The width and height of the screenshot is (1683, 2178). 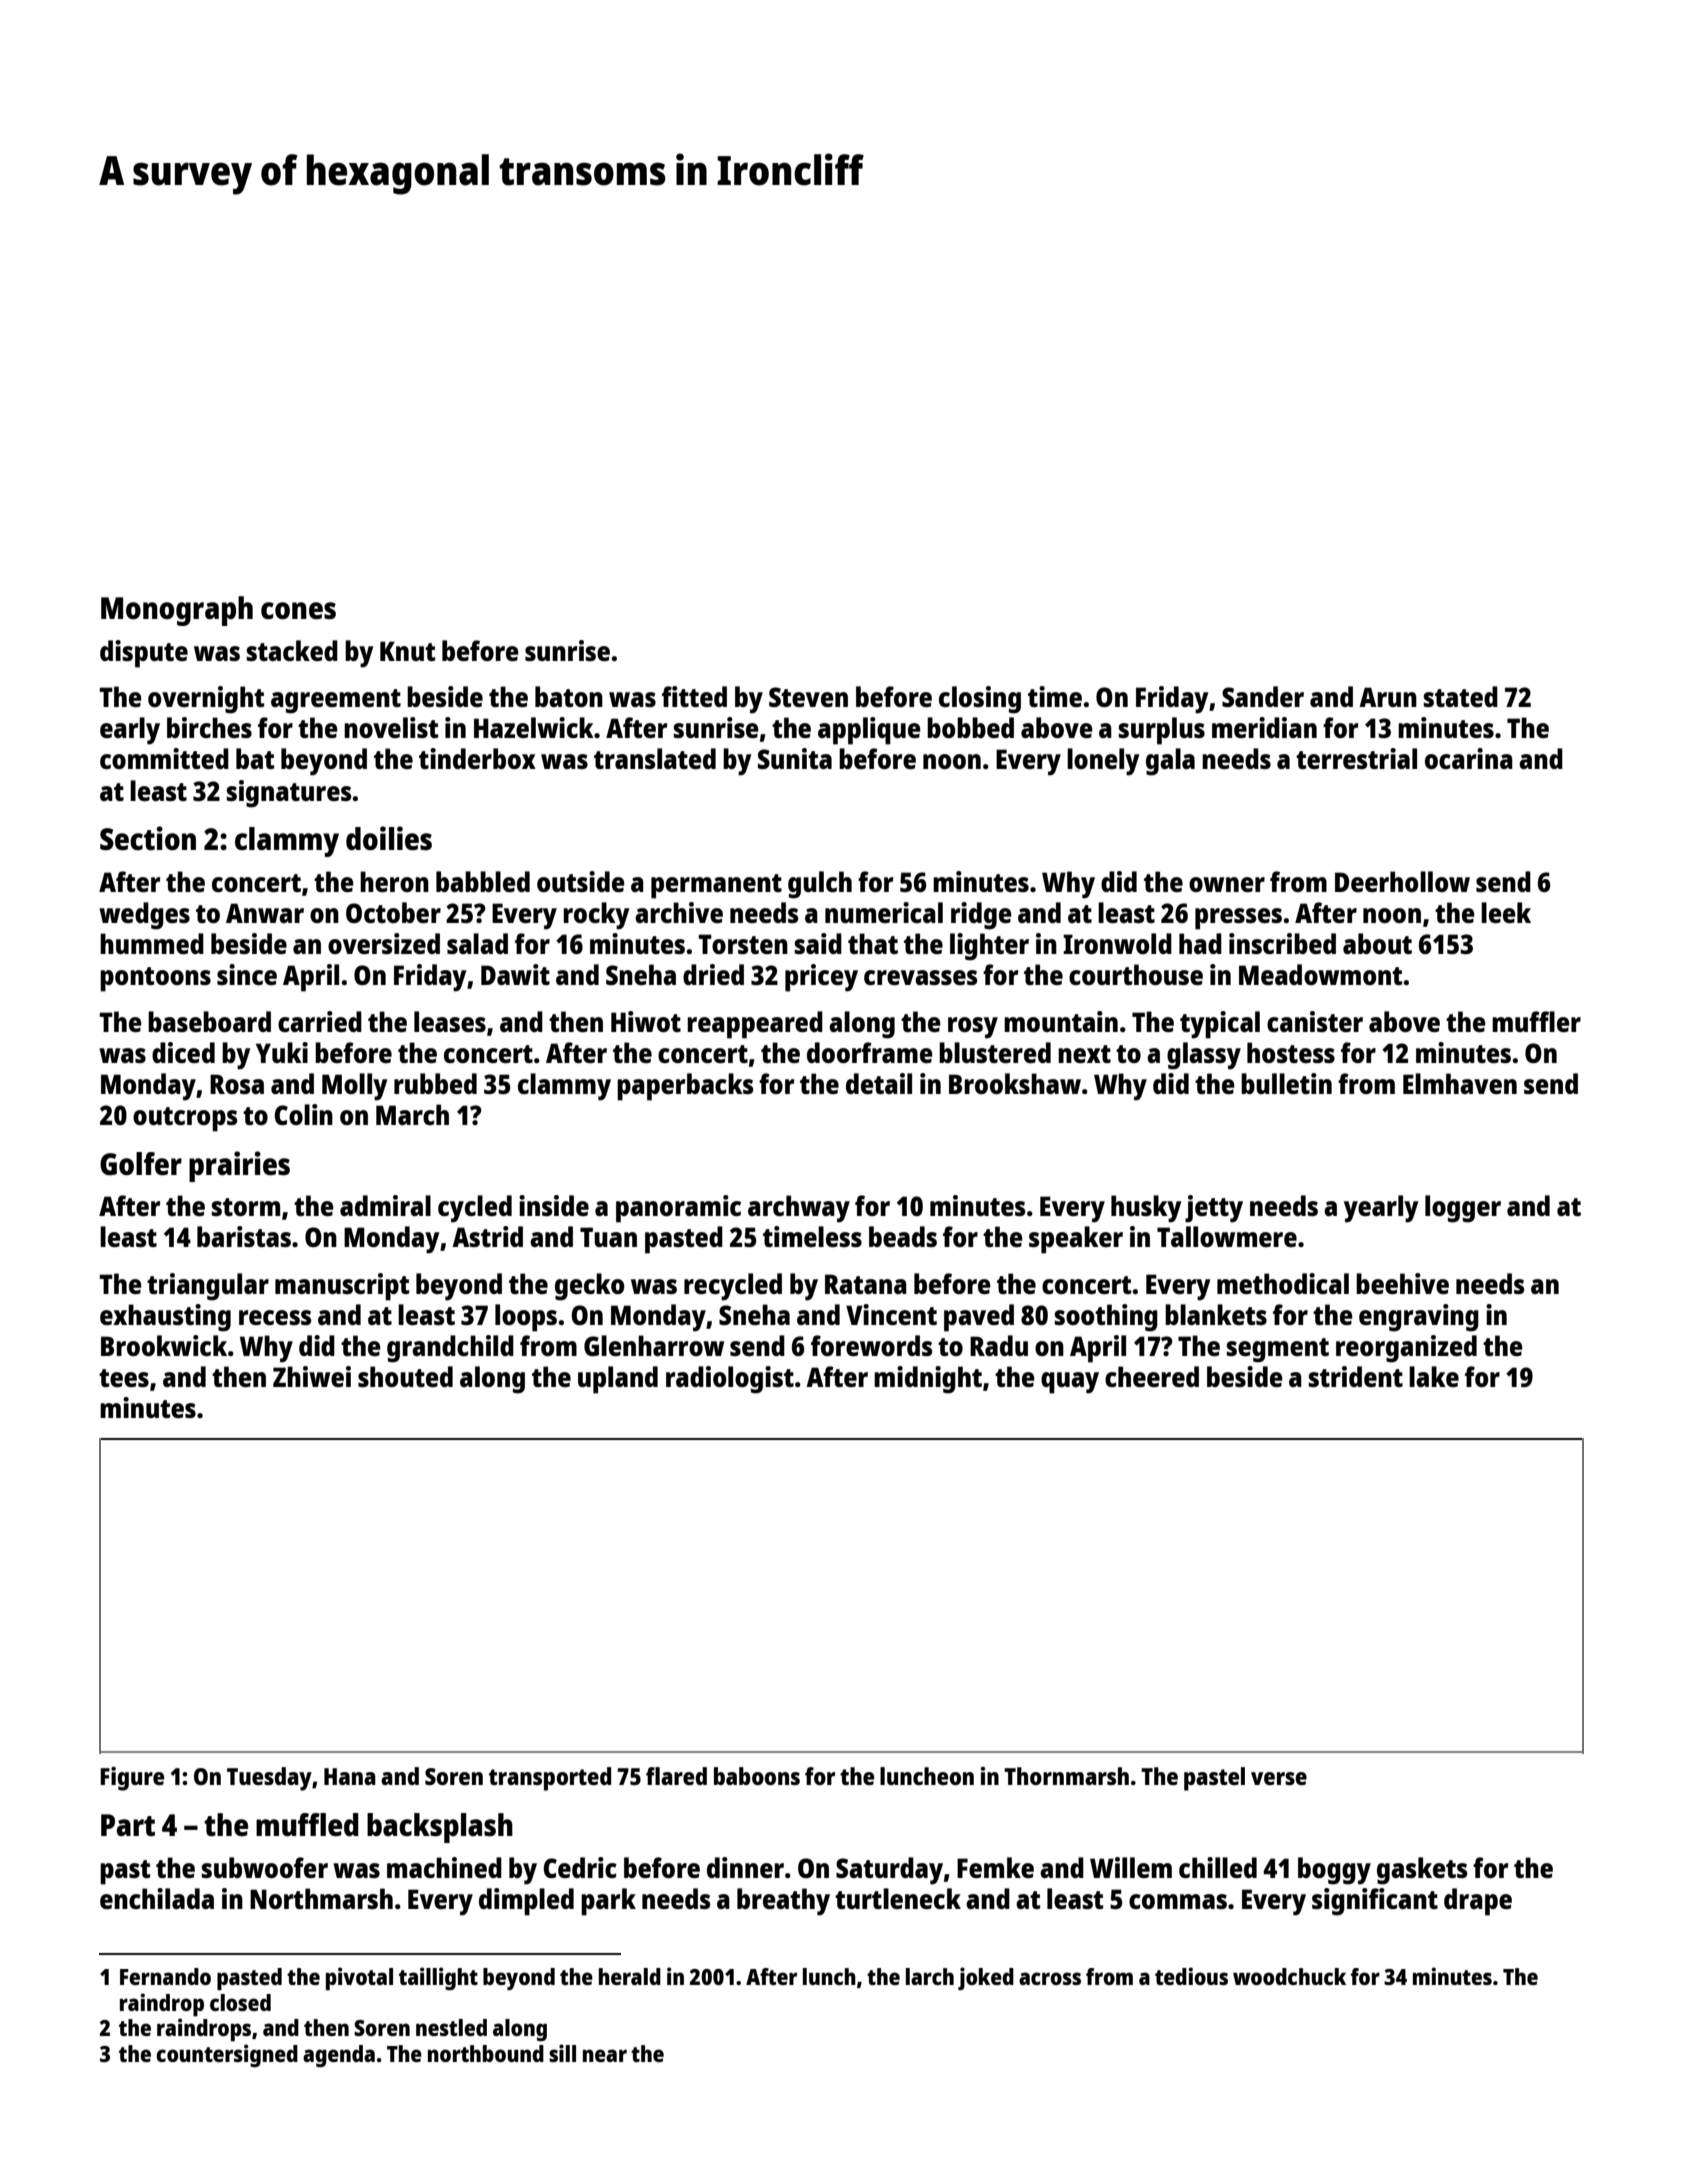 What do you see at coordinates (605, 2055) in the screenshot?
I see `near` at bounding box center [605, 2055].
